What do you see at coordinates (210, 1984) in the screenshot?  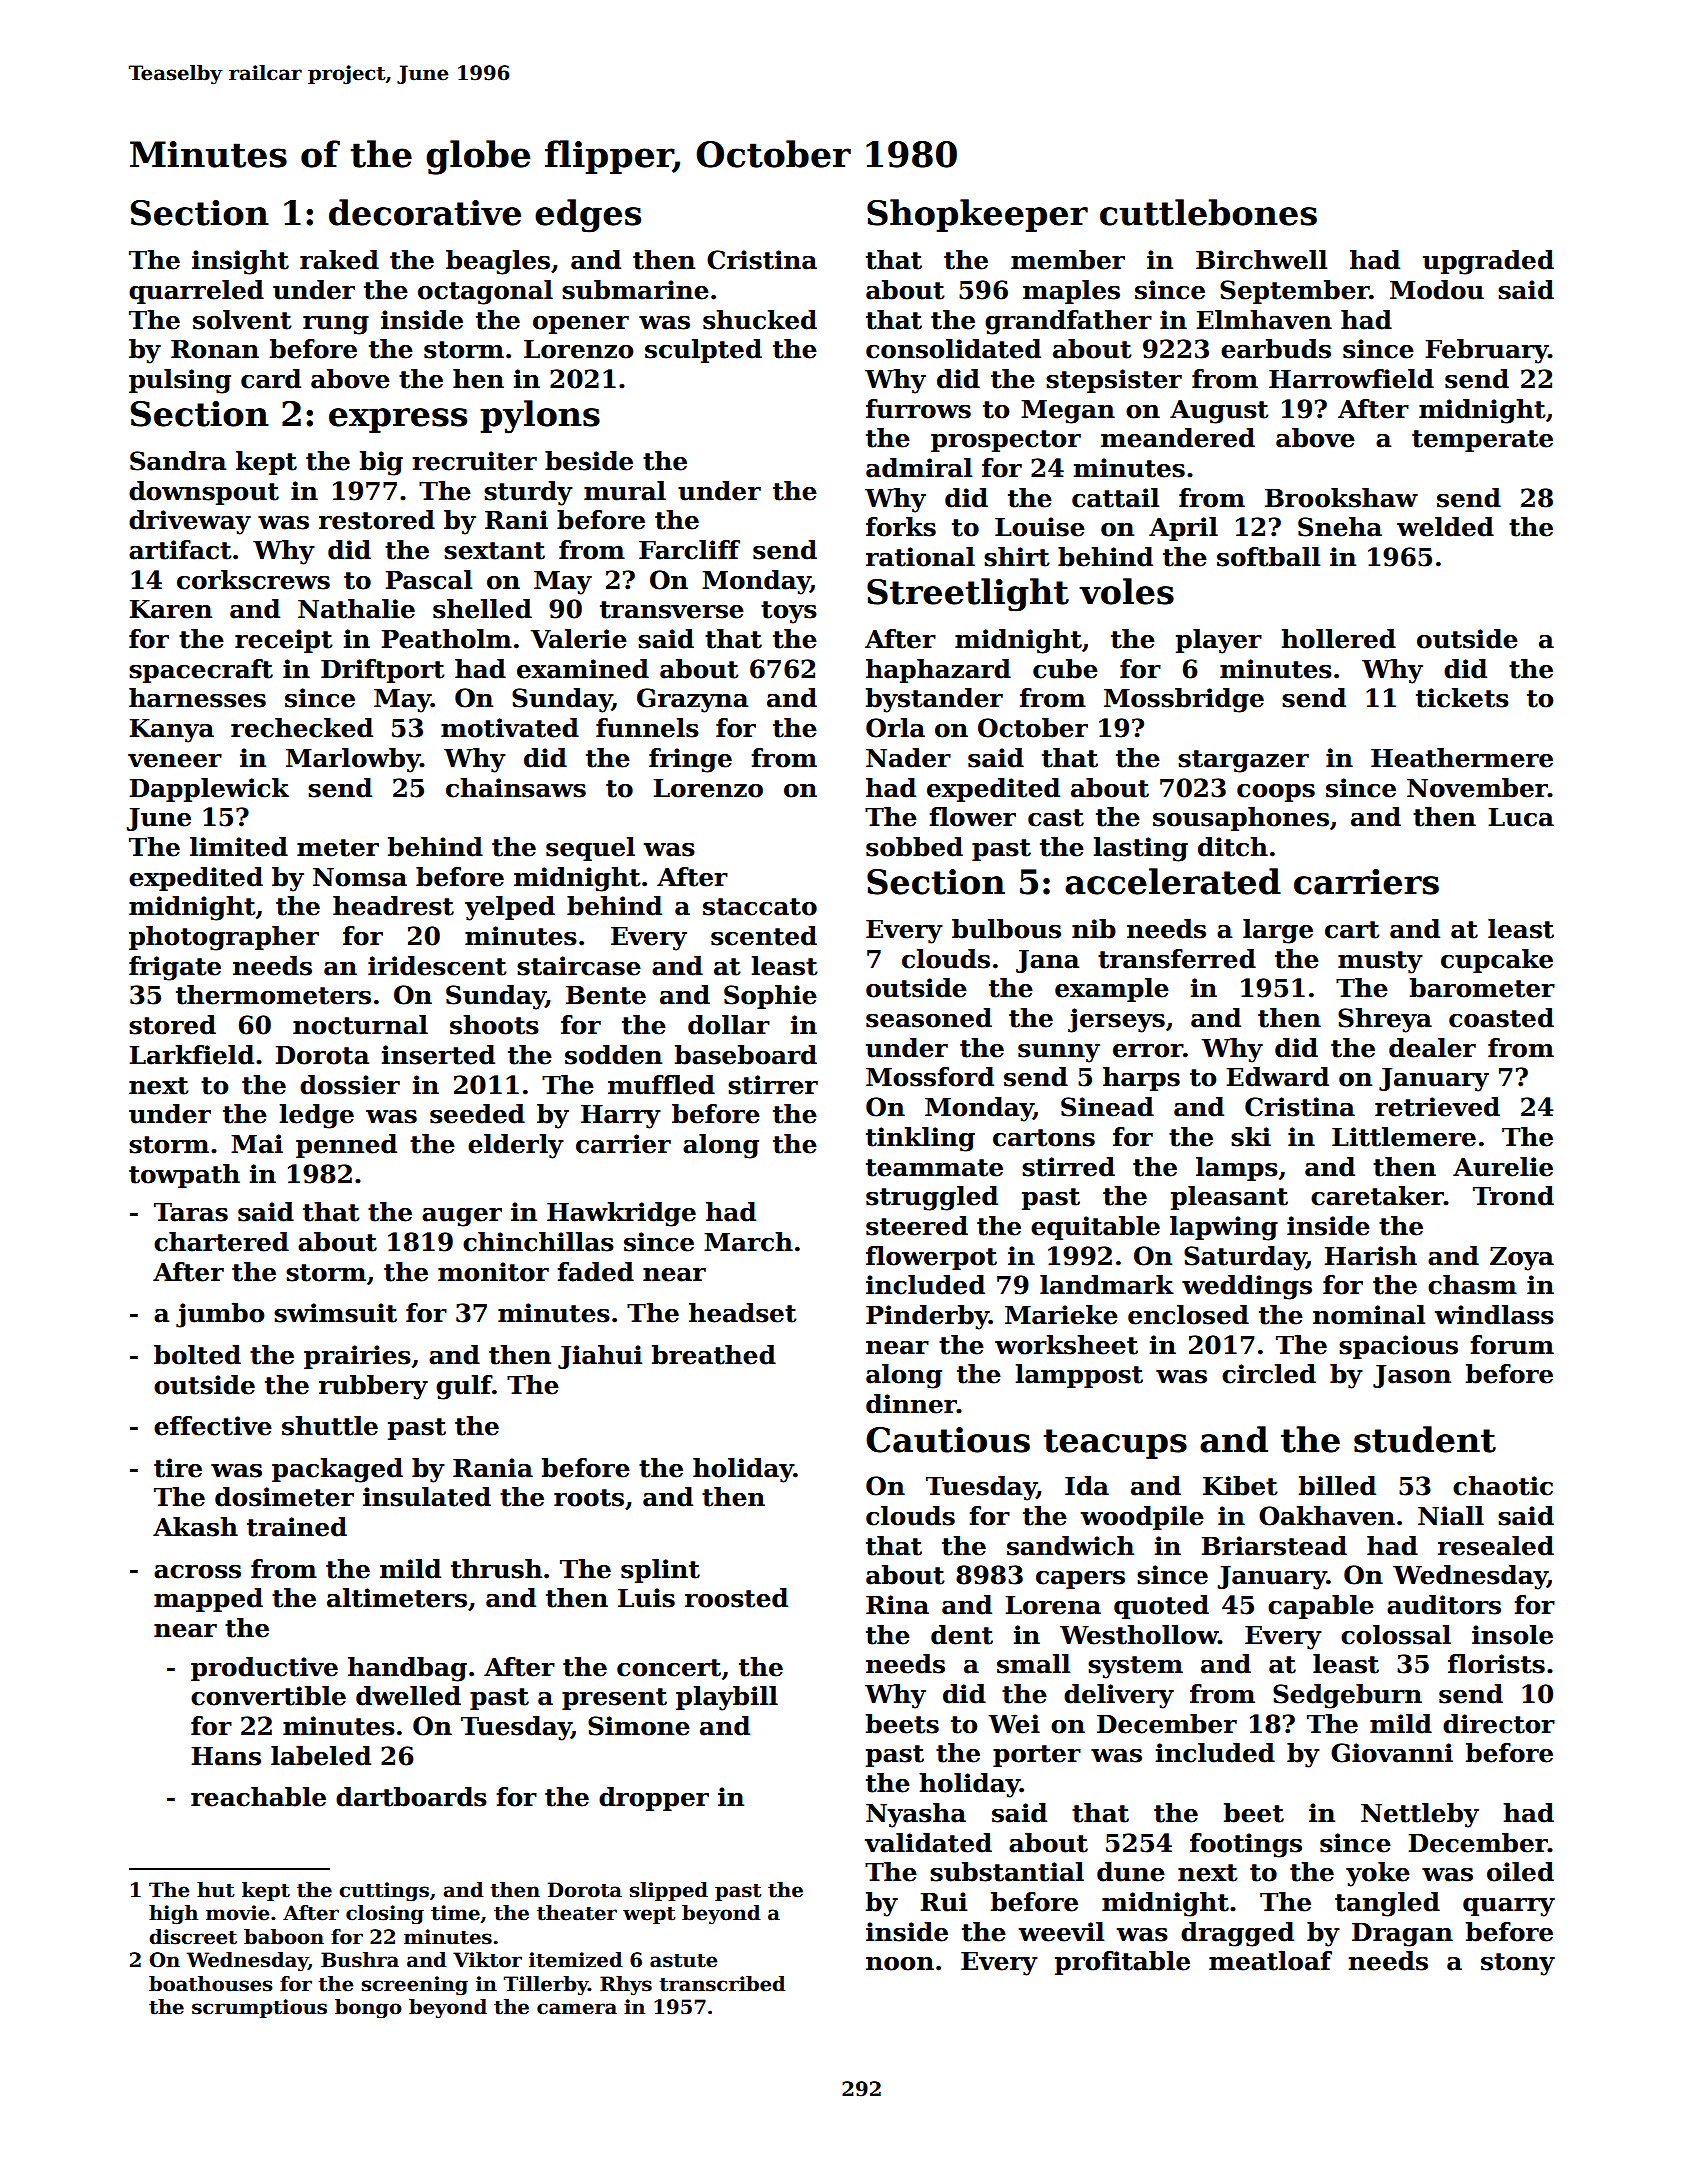 I see `boathouses` at bounding box center [210, 1984].
